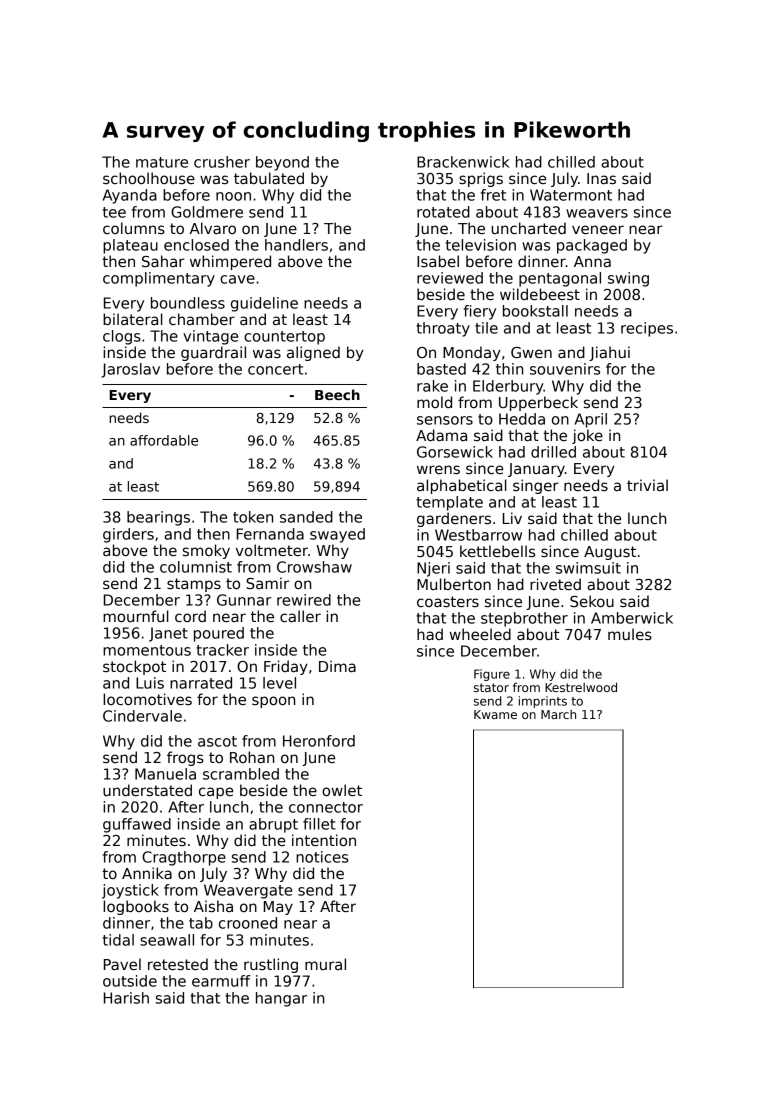 This screenshot has height=1111, width=783. What do you see at coordinates (463, 162) in the screenshot?
I see `Brackenwick` at bounding box center [463, 162].
